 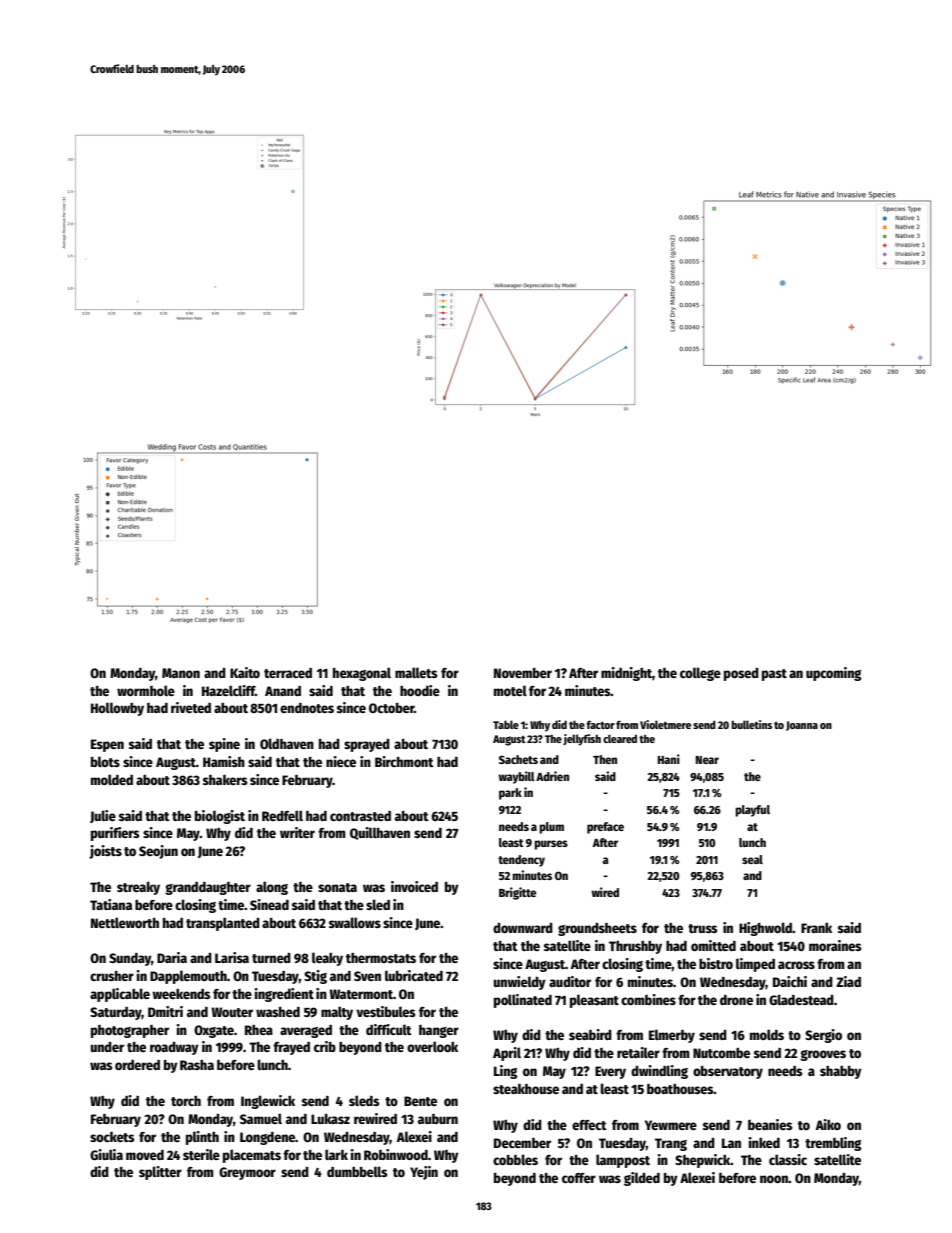 What do you see at coordinates (728, 1072) in the screenshot?
I see `observatory` at bounding box center [728, 1072].
